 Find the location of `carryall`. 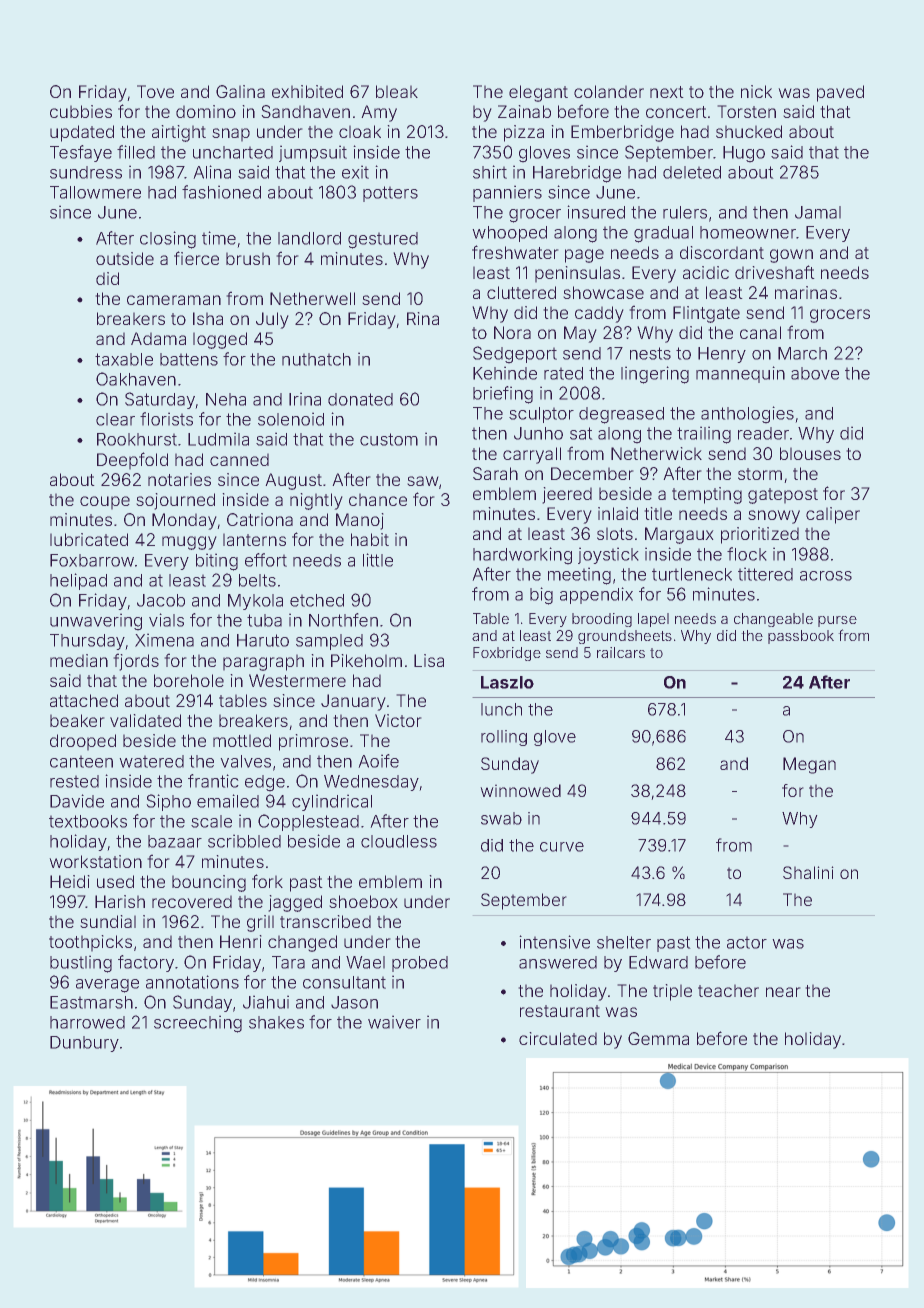

carryall is located at coordinates (532, 455).
